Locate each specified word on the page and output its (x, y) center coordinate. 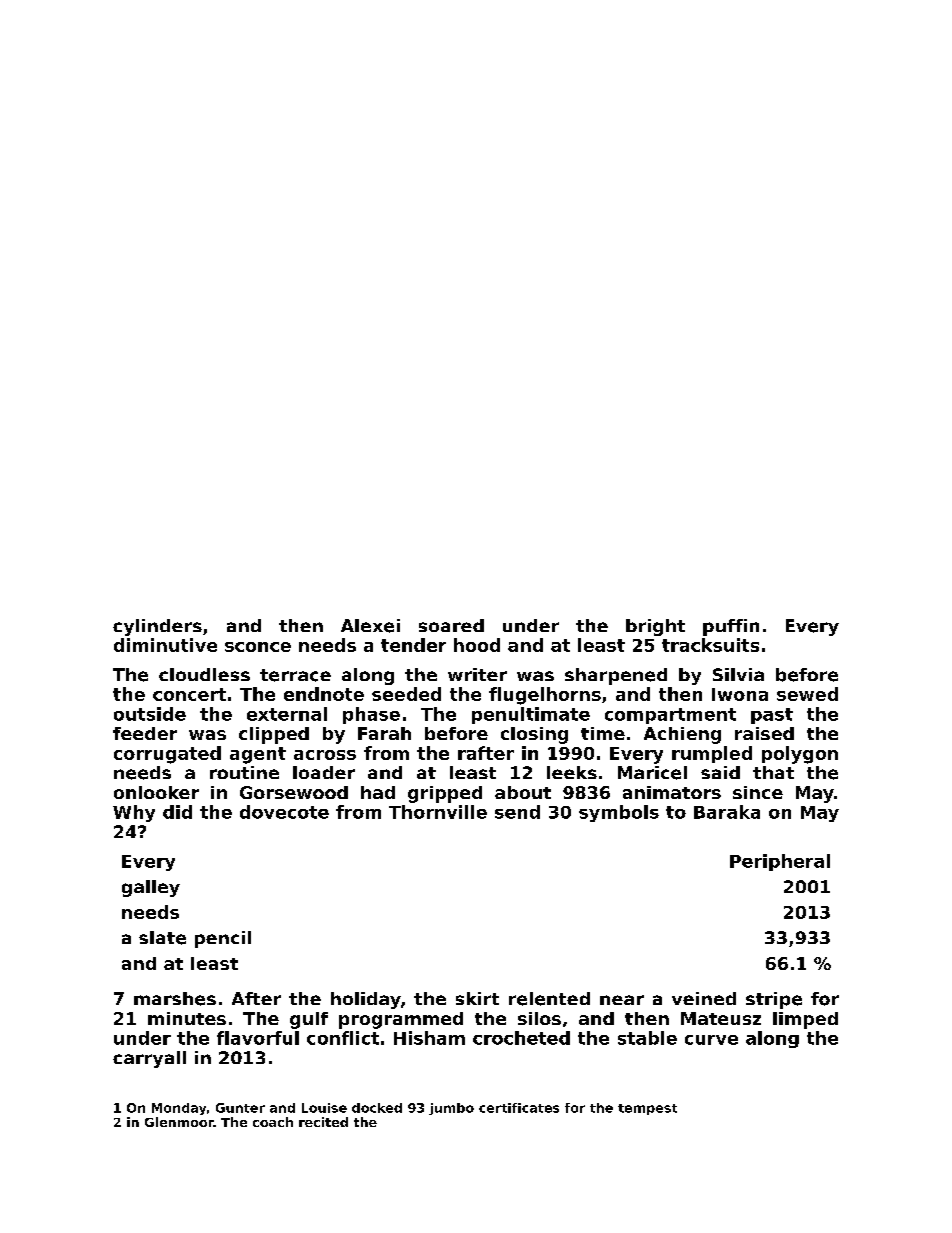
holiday (366, 1000)
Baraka (727, 812)
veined (704, 998)
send (517, 812)
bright (655, 627)
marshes (175, 999)
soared (451, 625)
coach (273, 1122)
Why (134, 813)
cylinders (157, 627)
